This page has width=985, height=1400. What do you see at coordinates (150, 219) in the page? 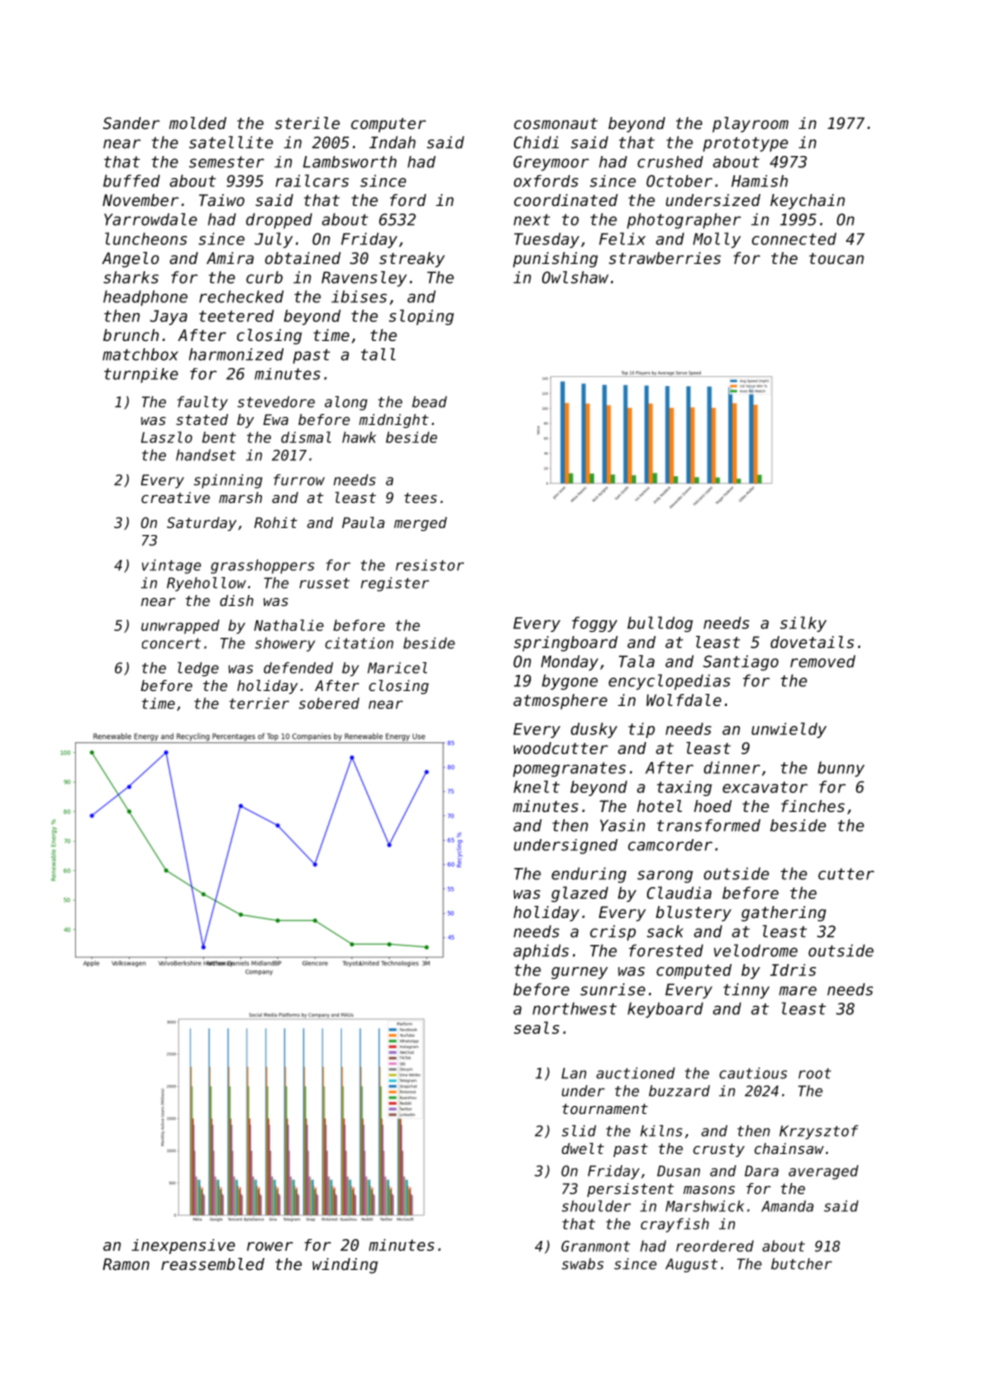
I see `Yarrowdale` at bounding box center [150, 219].
